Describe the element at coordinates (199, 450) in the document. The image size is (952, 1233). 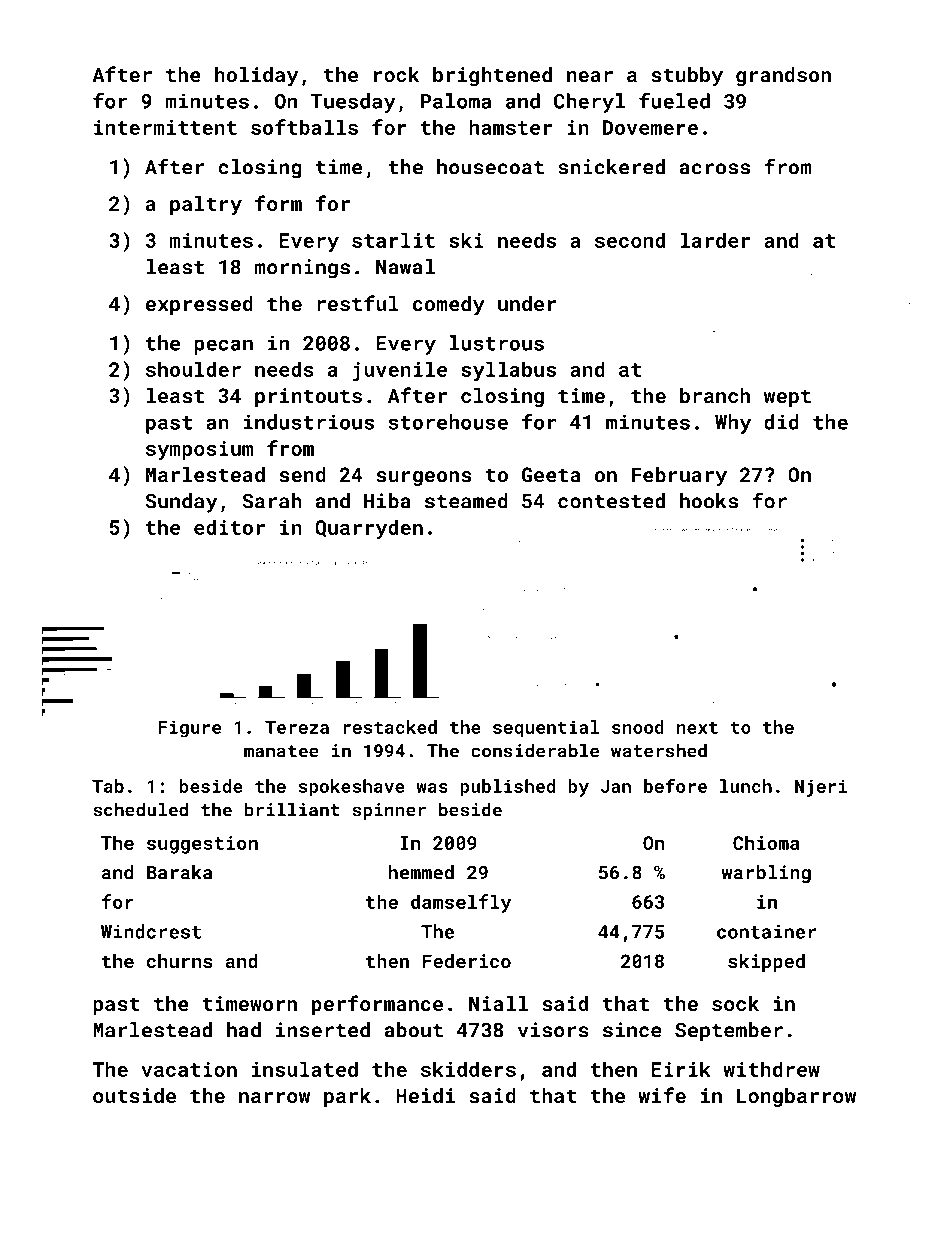
I see `symposium` at that location.
